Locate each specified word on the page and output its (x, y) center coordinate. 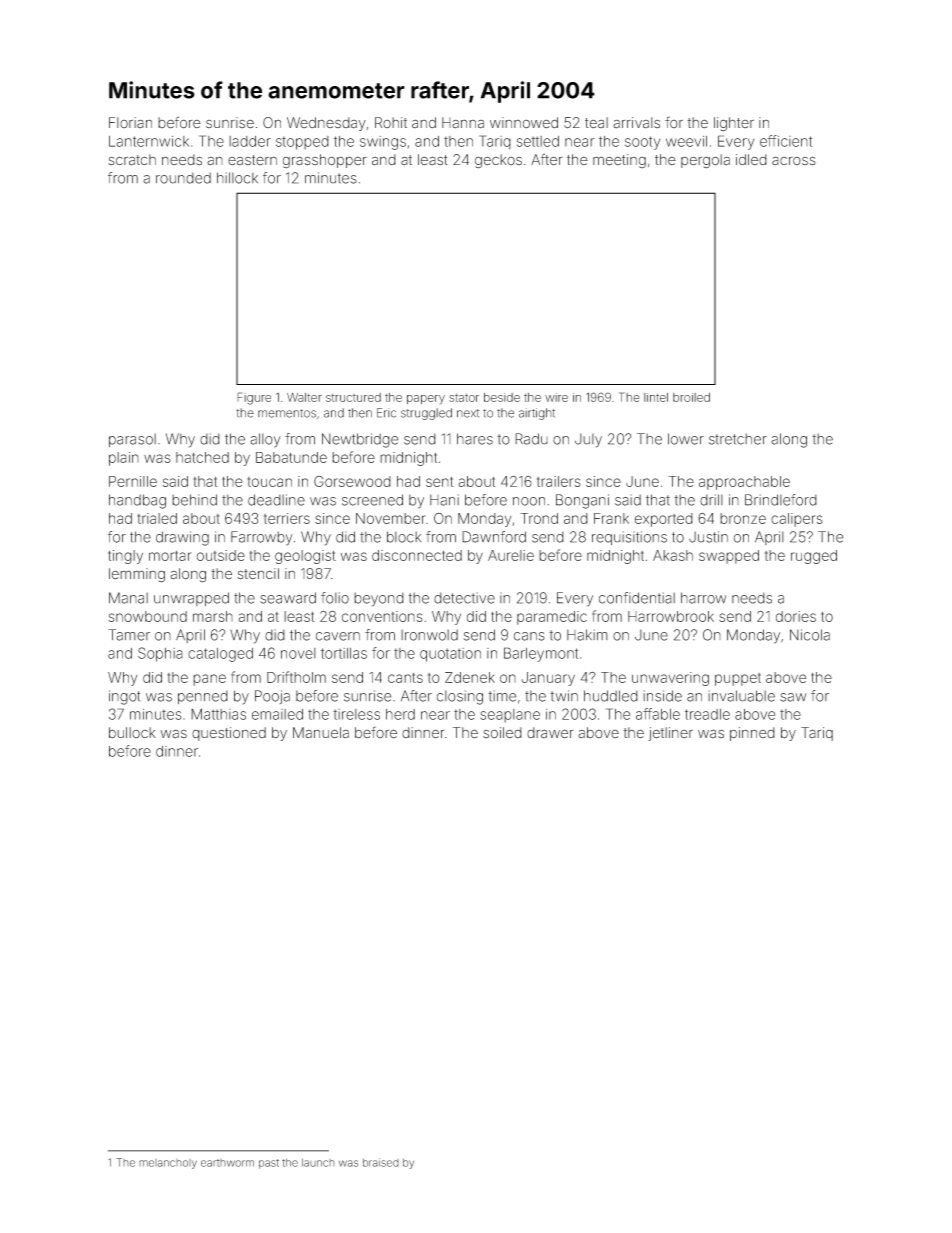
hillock (237, 178)
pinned (752, 734)
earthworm (227, 1163)
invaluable (741, 696)
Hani (444, 500)
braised (381, 1162)
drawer (550, 733)
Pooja (272, 697)
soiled (502, 733)
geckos (498, 161)
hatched (202, 457)
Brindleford (781, 500)
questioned (229, 734)
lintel (656, 397)
